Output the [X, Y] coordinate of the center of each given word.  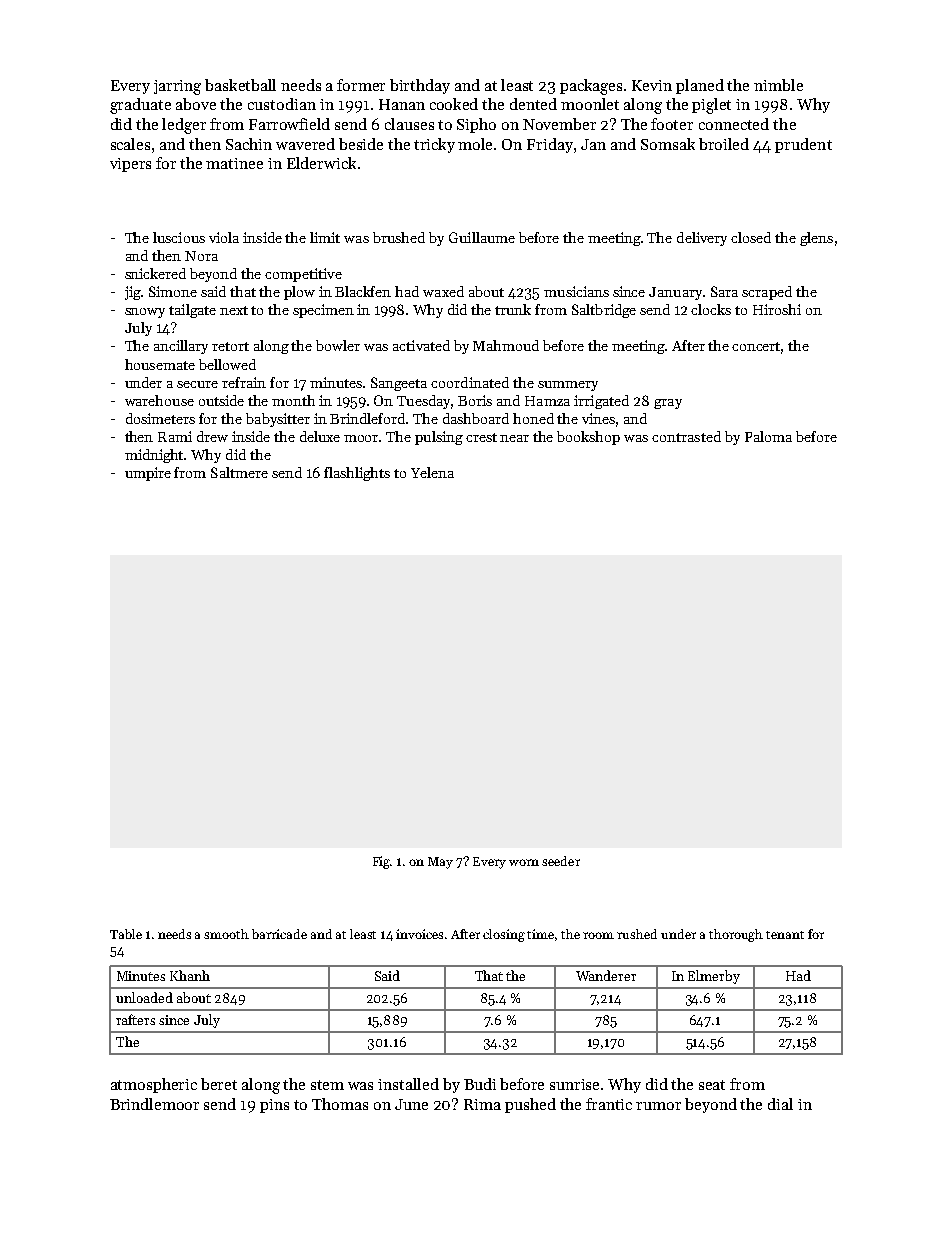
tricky [434, 145]
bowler [338, 345]
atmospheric [154, 1085]
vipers [130, 165]
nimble [778, 85]
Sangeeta [399, 384]
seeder [561, 861]
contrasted [686, 436]
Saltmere [239, 472]
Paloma [768, 436]
